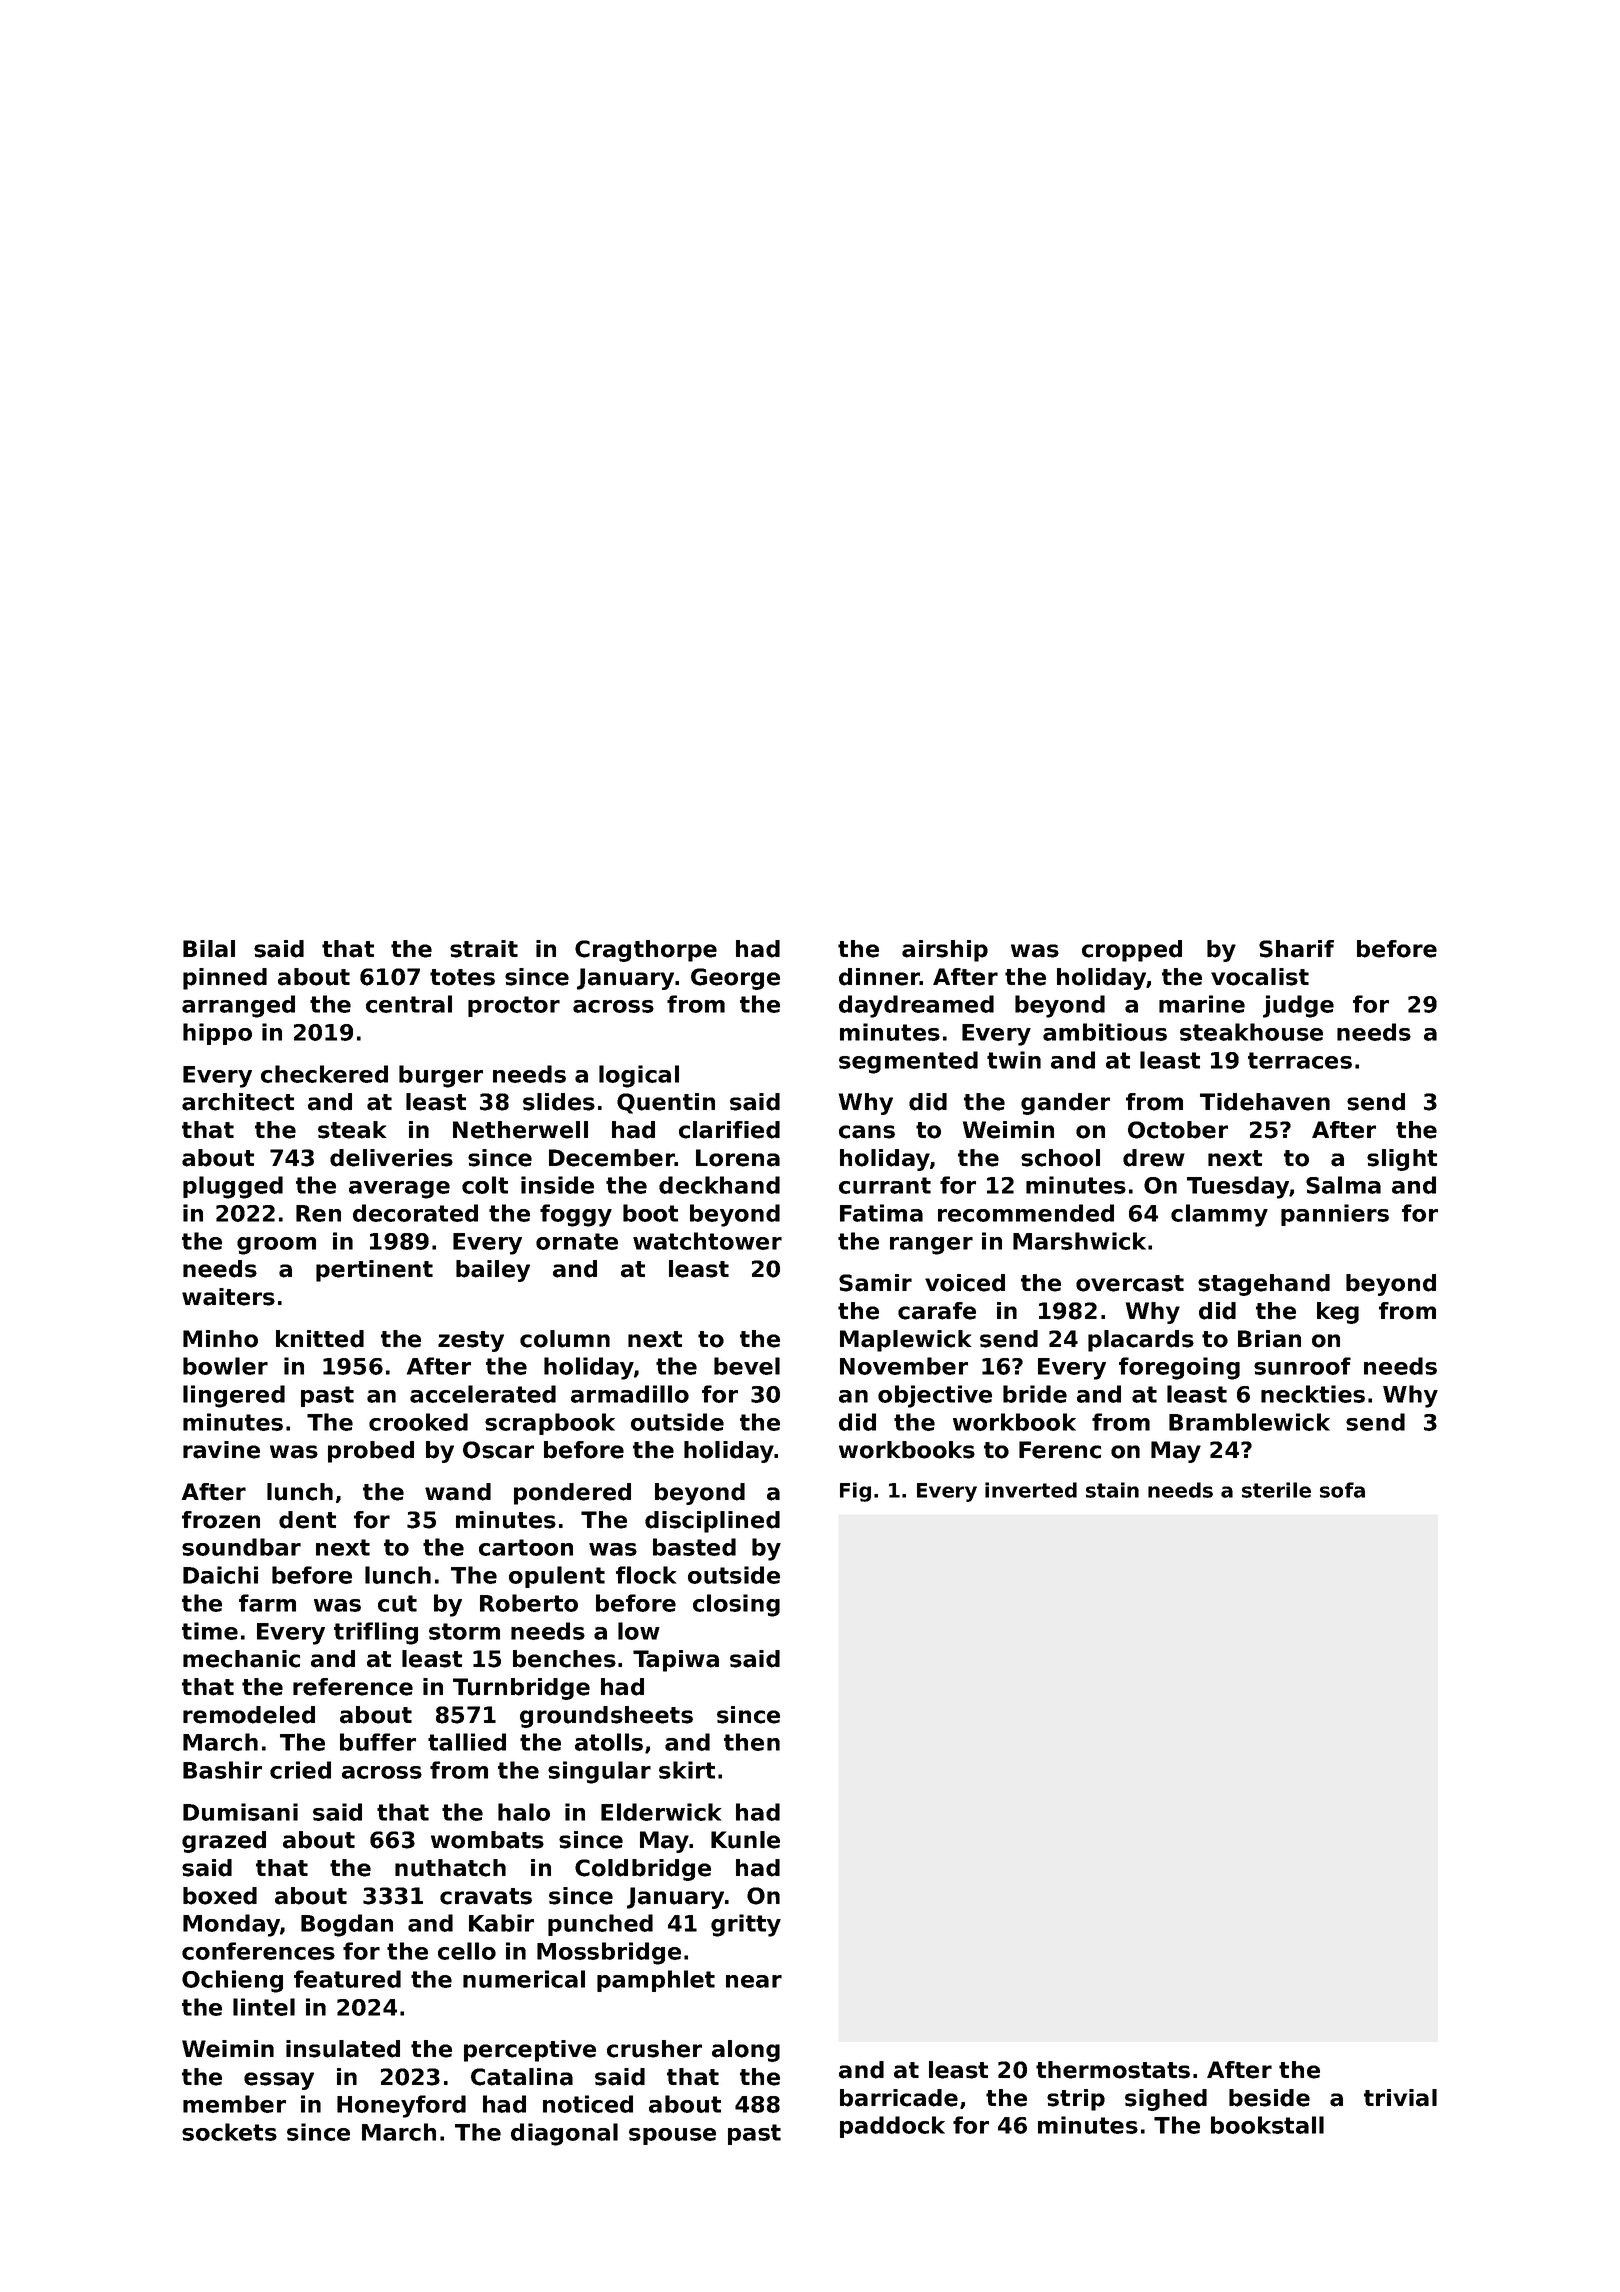 This screenshot has width=1620, height=2292. I want to click on groom, so click(276, 1246).
